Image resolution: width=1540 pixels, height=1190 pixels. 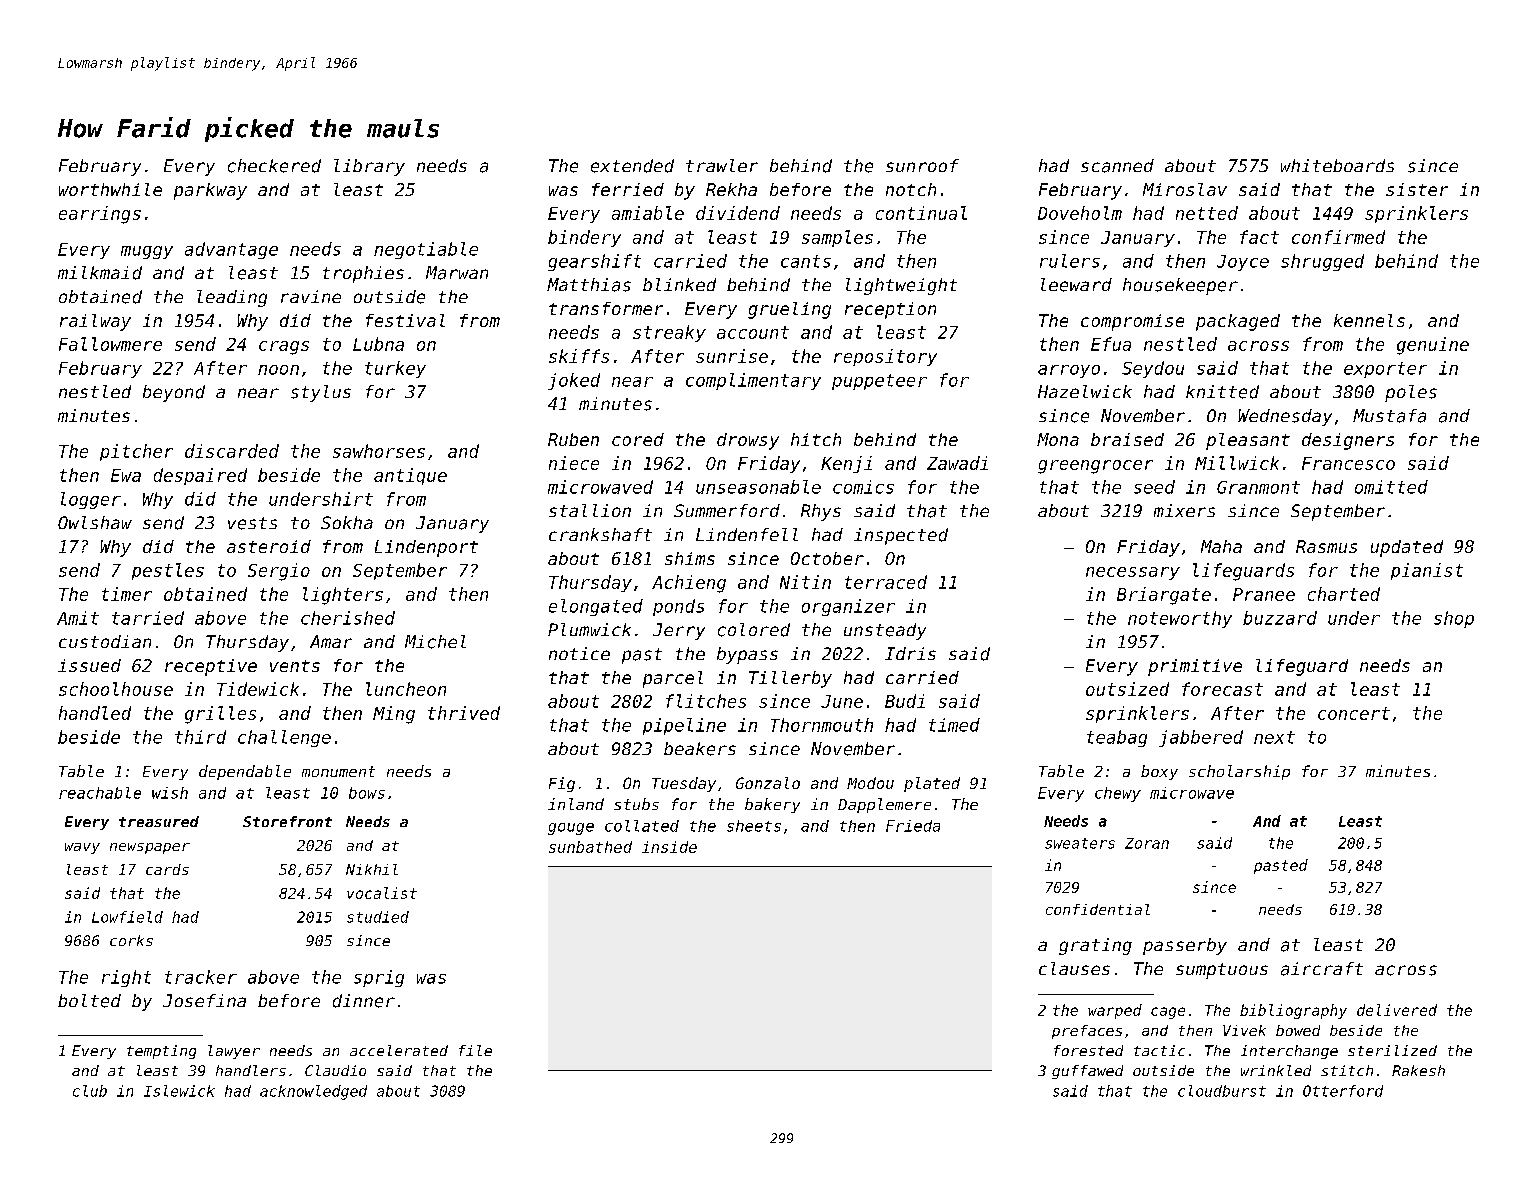 What do you see at coordinates (957, 463) in the screenshot?
I see `Zawadi` at bounding box center [957, 463].
